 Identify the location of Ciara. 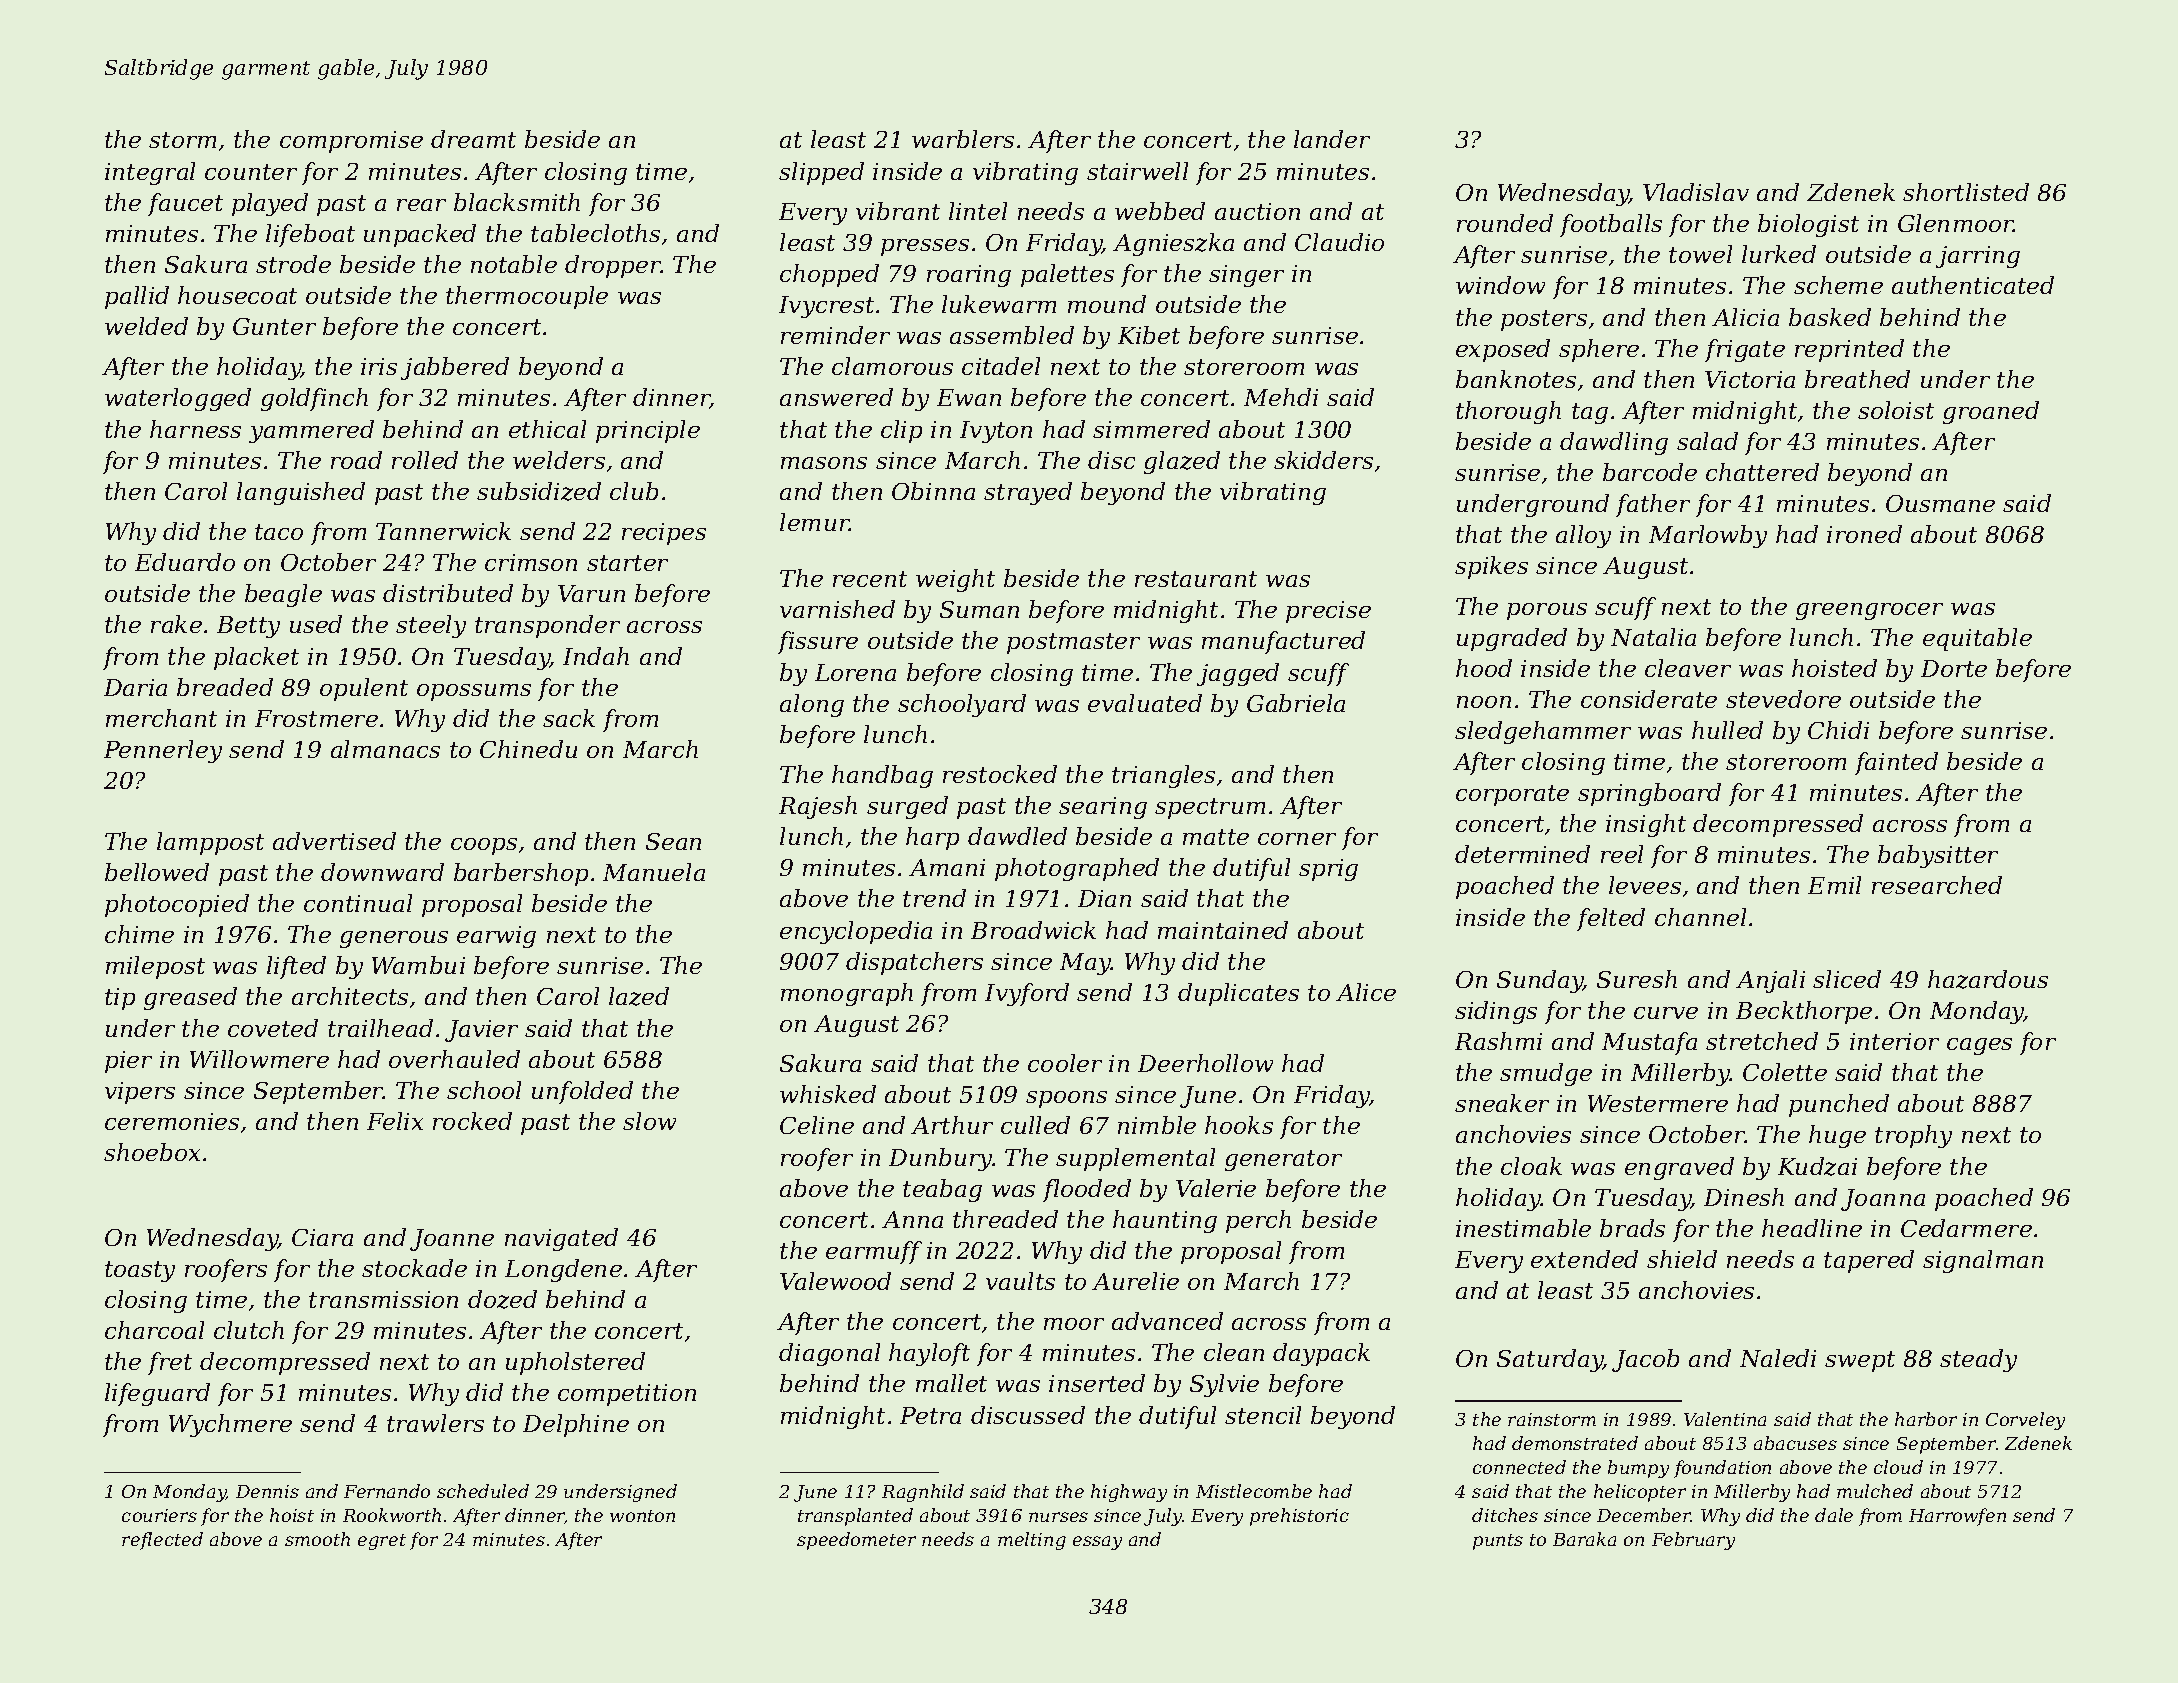
(322, 1237).
